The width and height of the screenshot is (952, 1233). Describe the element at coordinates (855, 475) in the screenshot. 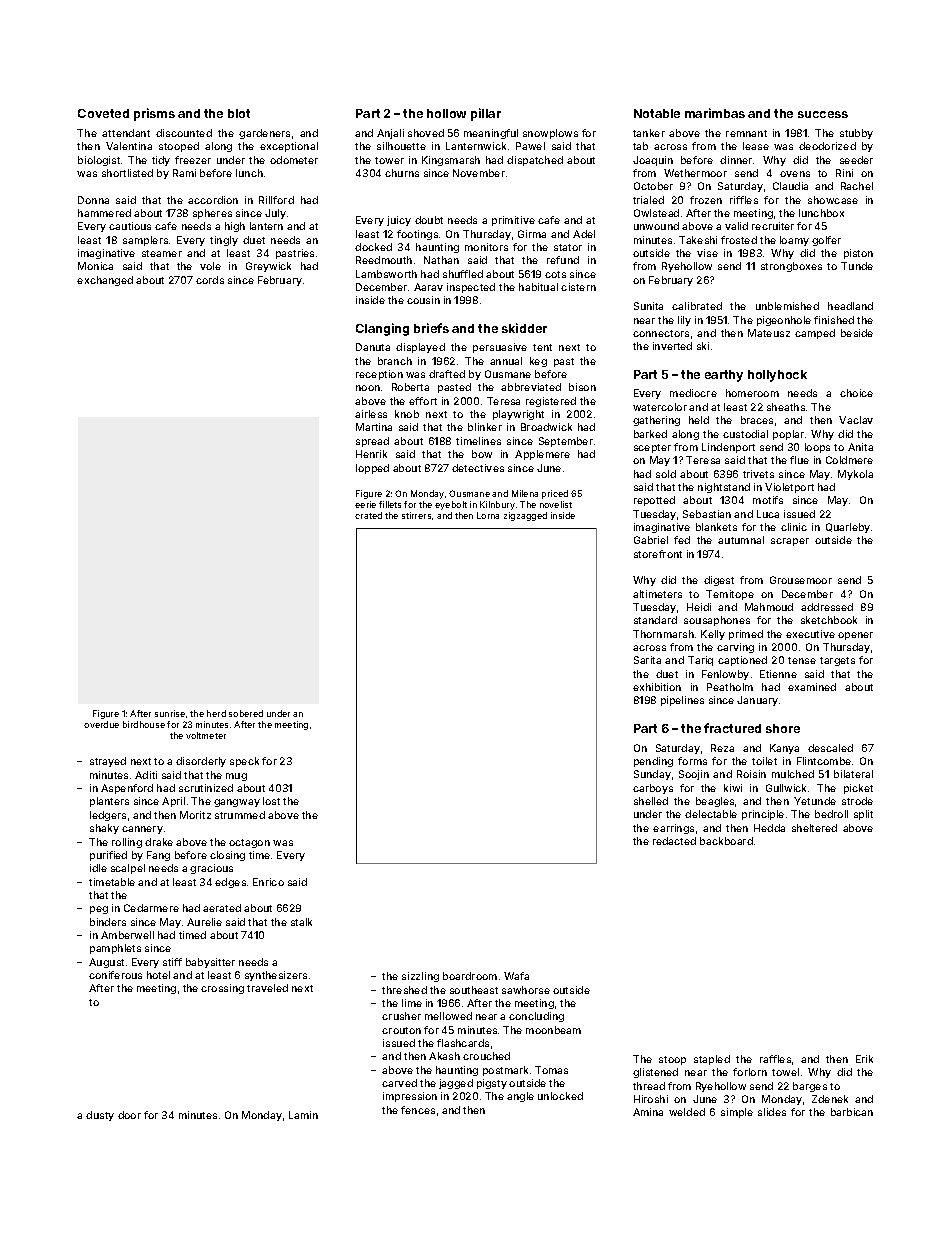

I see `Mykola` at that location.
